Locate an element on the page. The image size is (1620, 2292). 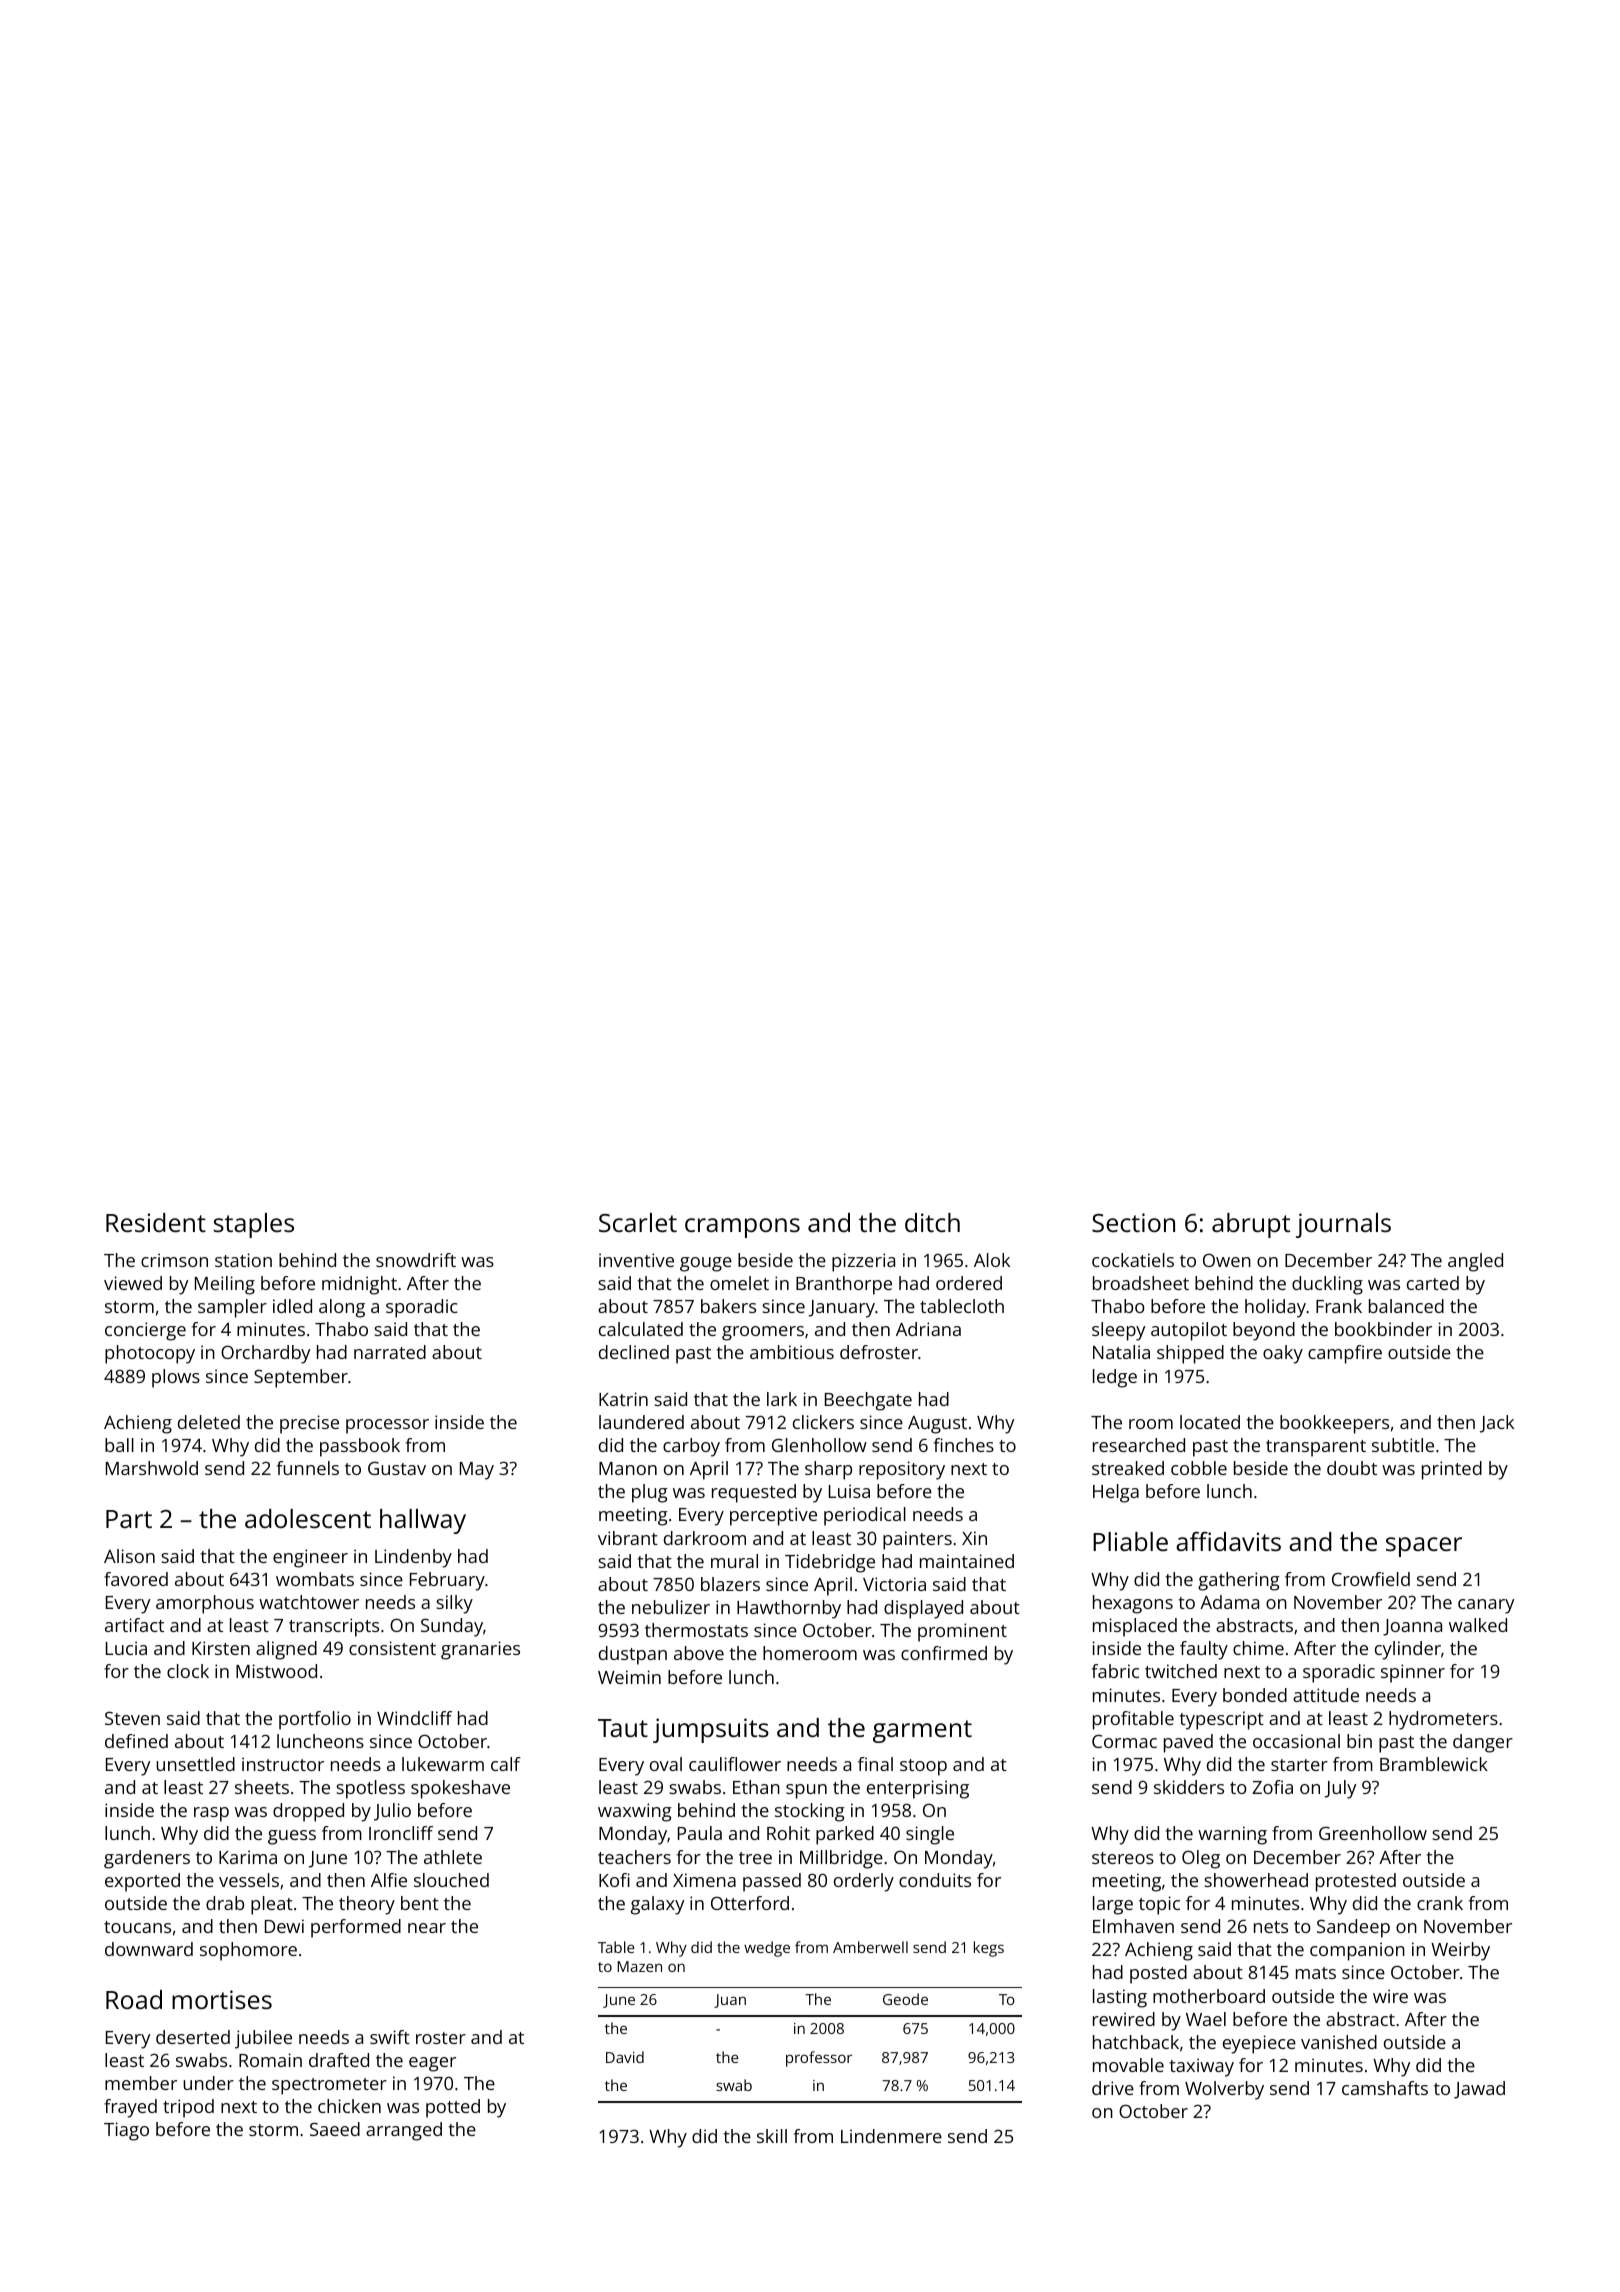
Alison is located at coordinates (129, 1556).
